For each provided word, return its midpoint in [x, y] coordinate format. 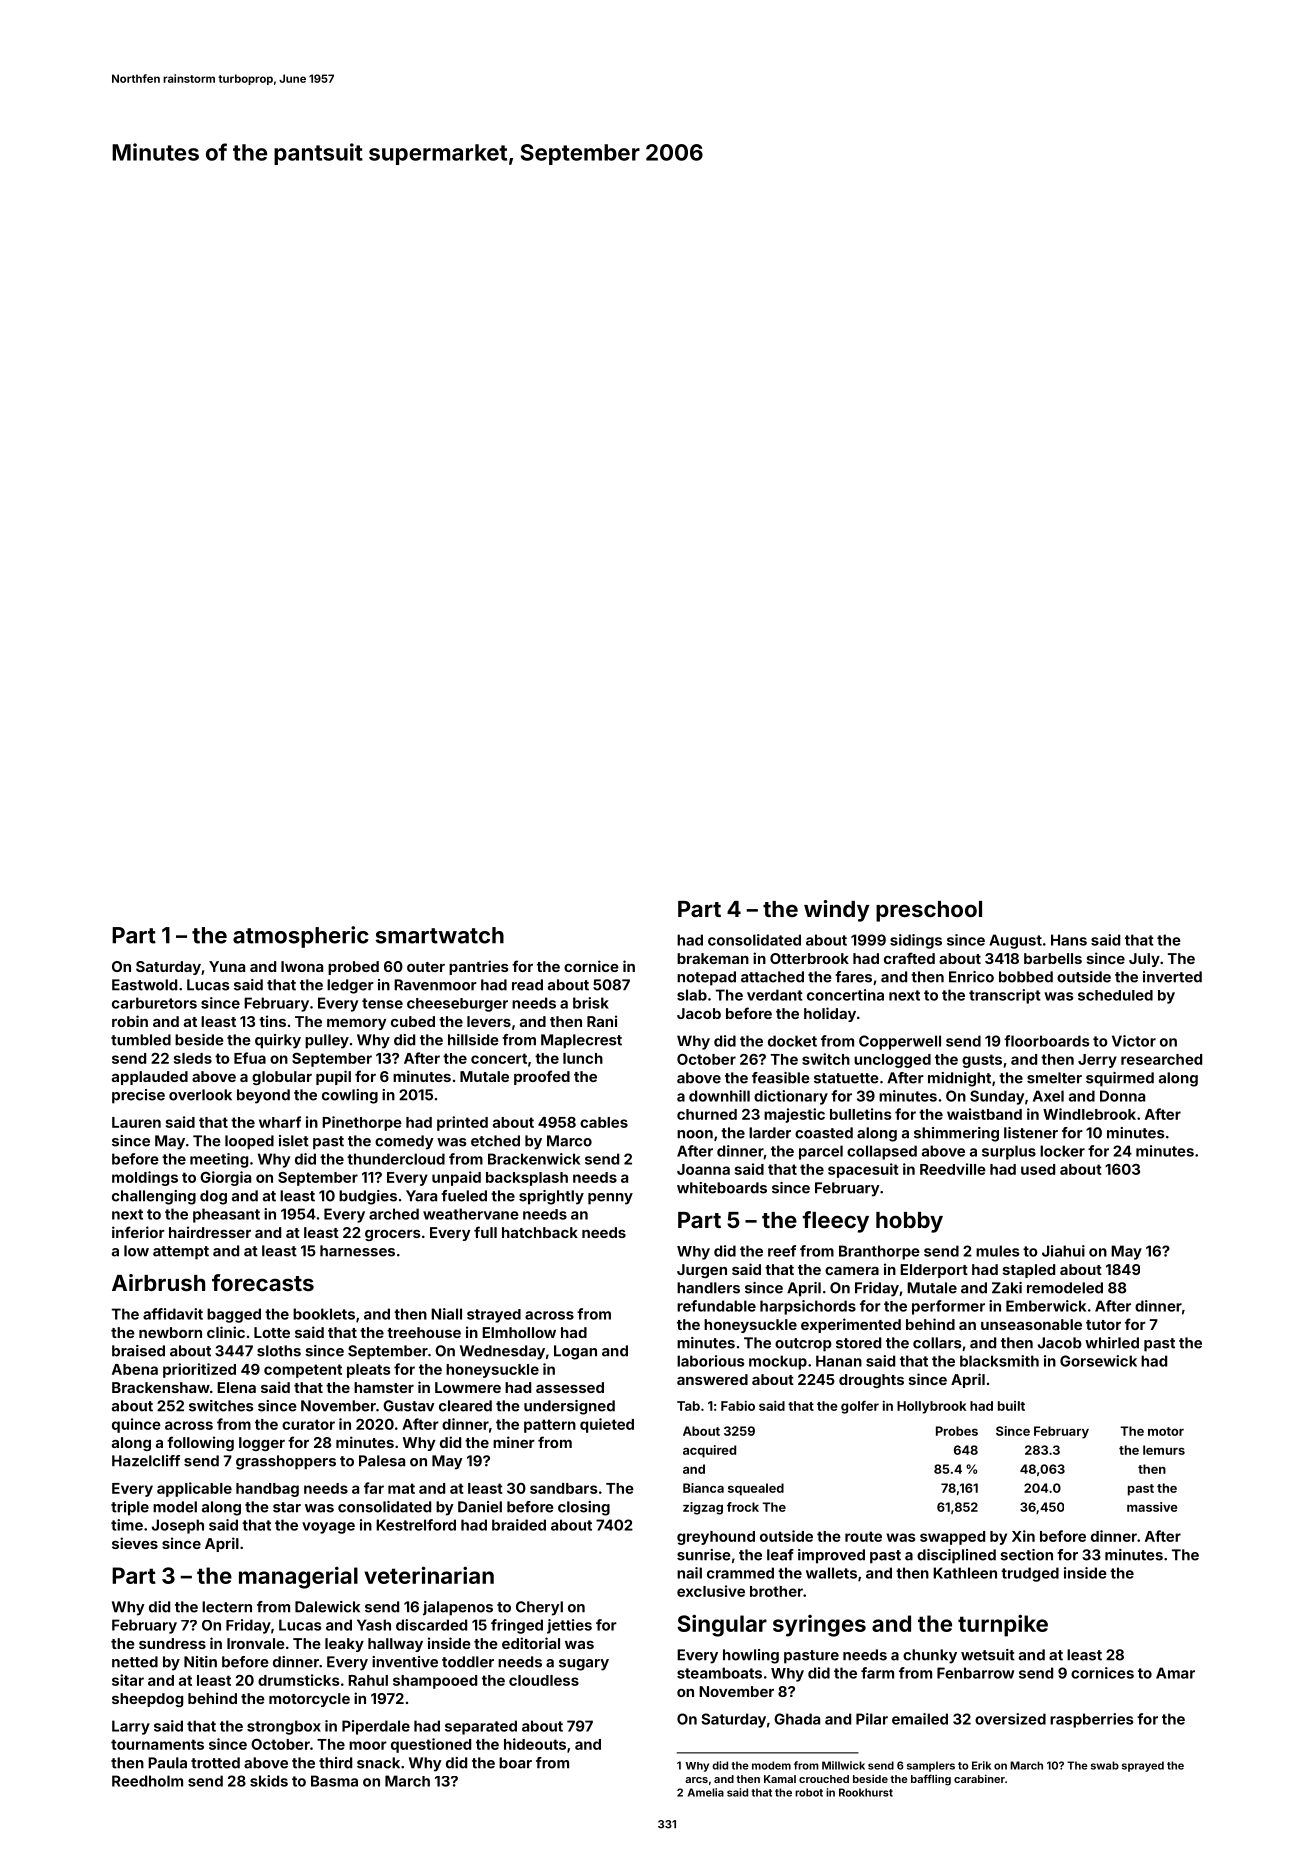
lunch [583, 1058]
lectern [227, 1607]
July [1144, 960]
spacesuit [863, 1170]
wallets [831, 1573]
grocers [393, 1235]
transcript [1005, 996]
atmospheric [301, 937]
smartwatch [440, 935]
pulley [327, 1041]
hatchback [540, 1232]
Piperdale [376, 1727]
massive [1152, 1507]
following [200, 1443]
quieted [607, 1425]
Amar [1175, 1673]
